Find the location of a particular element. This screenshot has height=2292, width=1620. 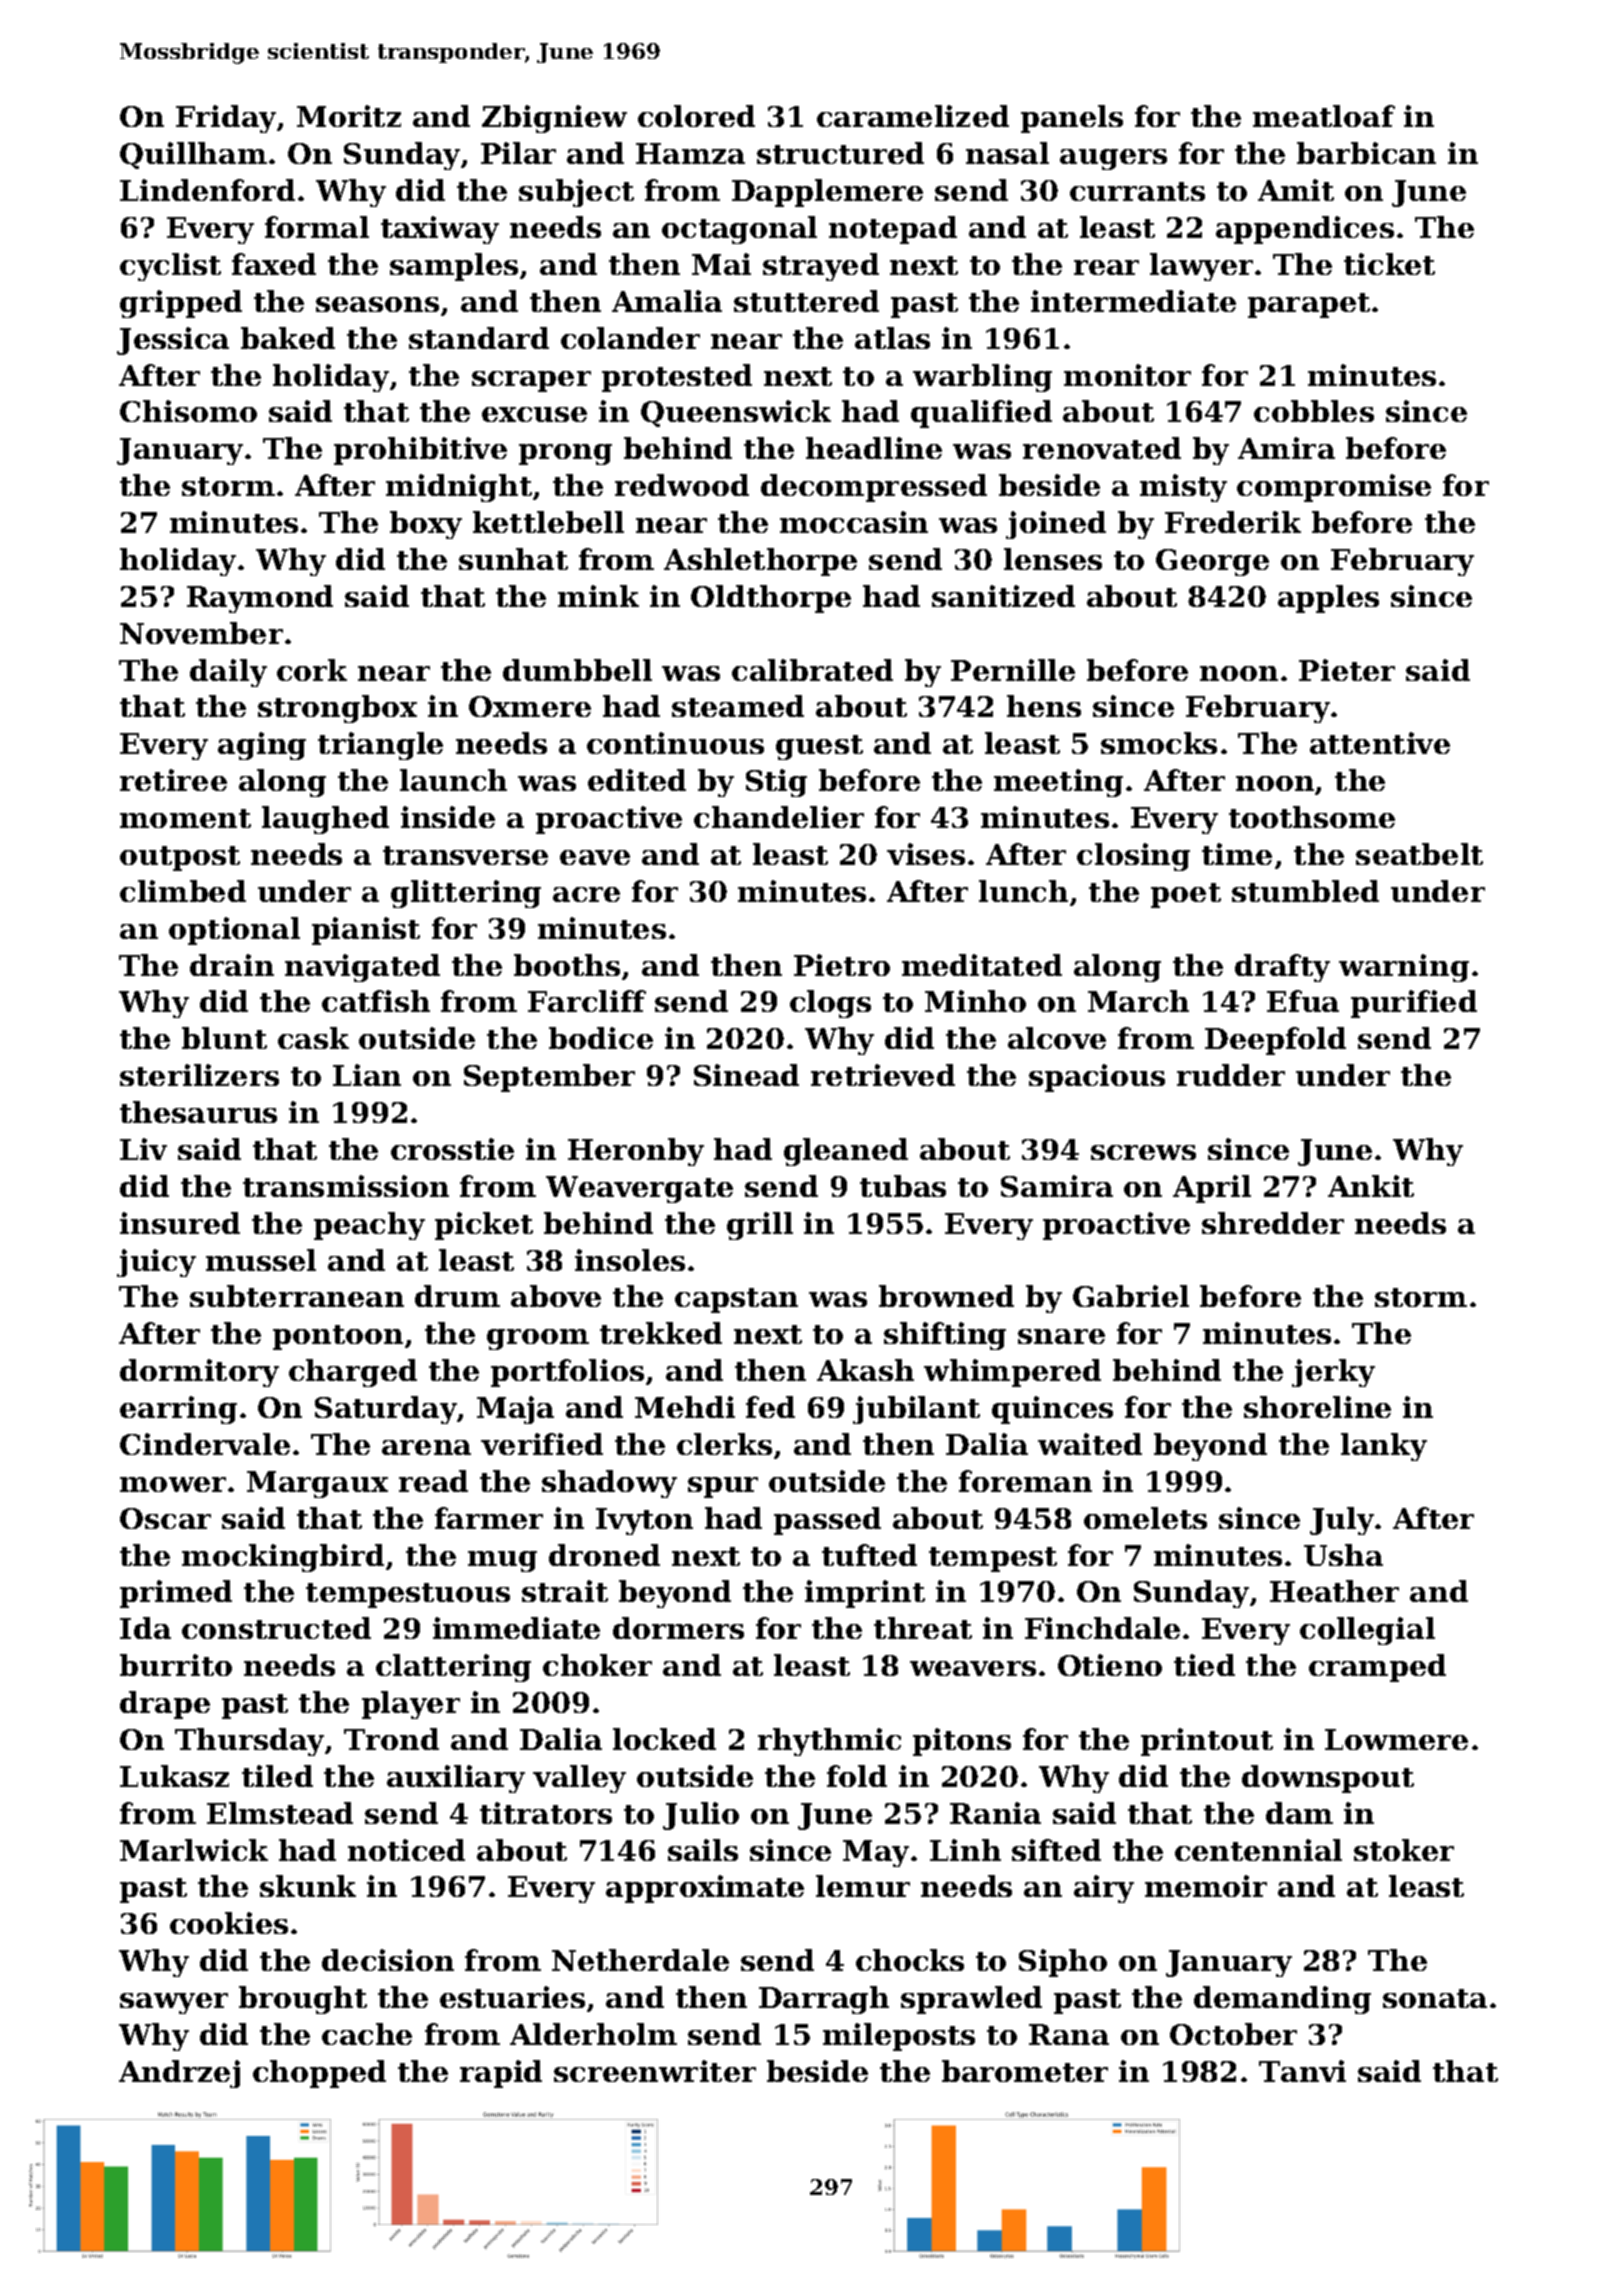

Quillham is located at coordinates (193, 155).
